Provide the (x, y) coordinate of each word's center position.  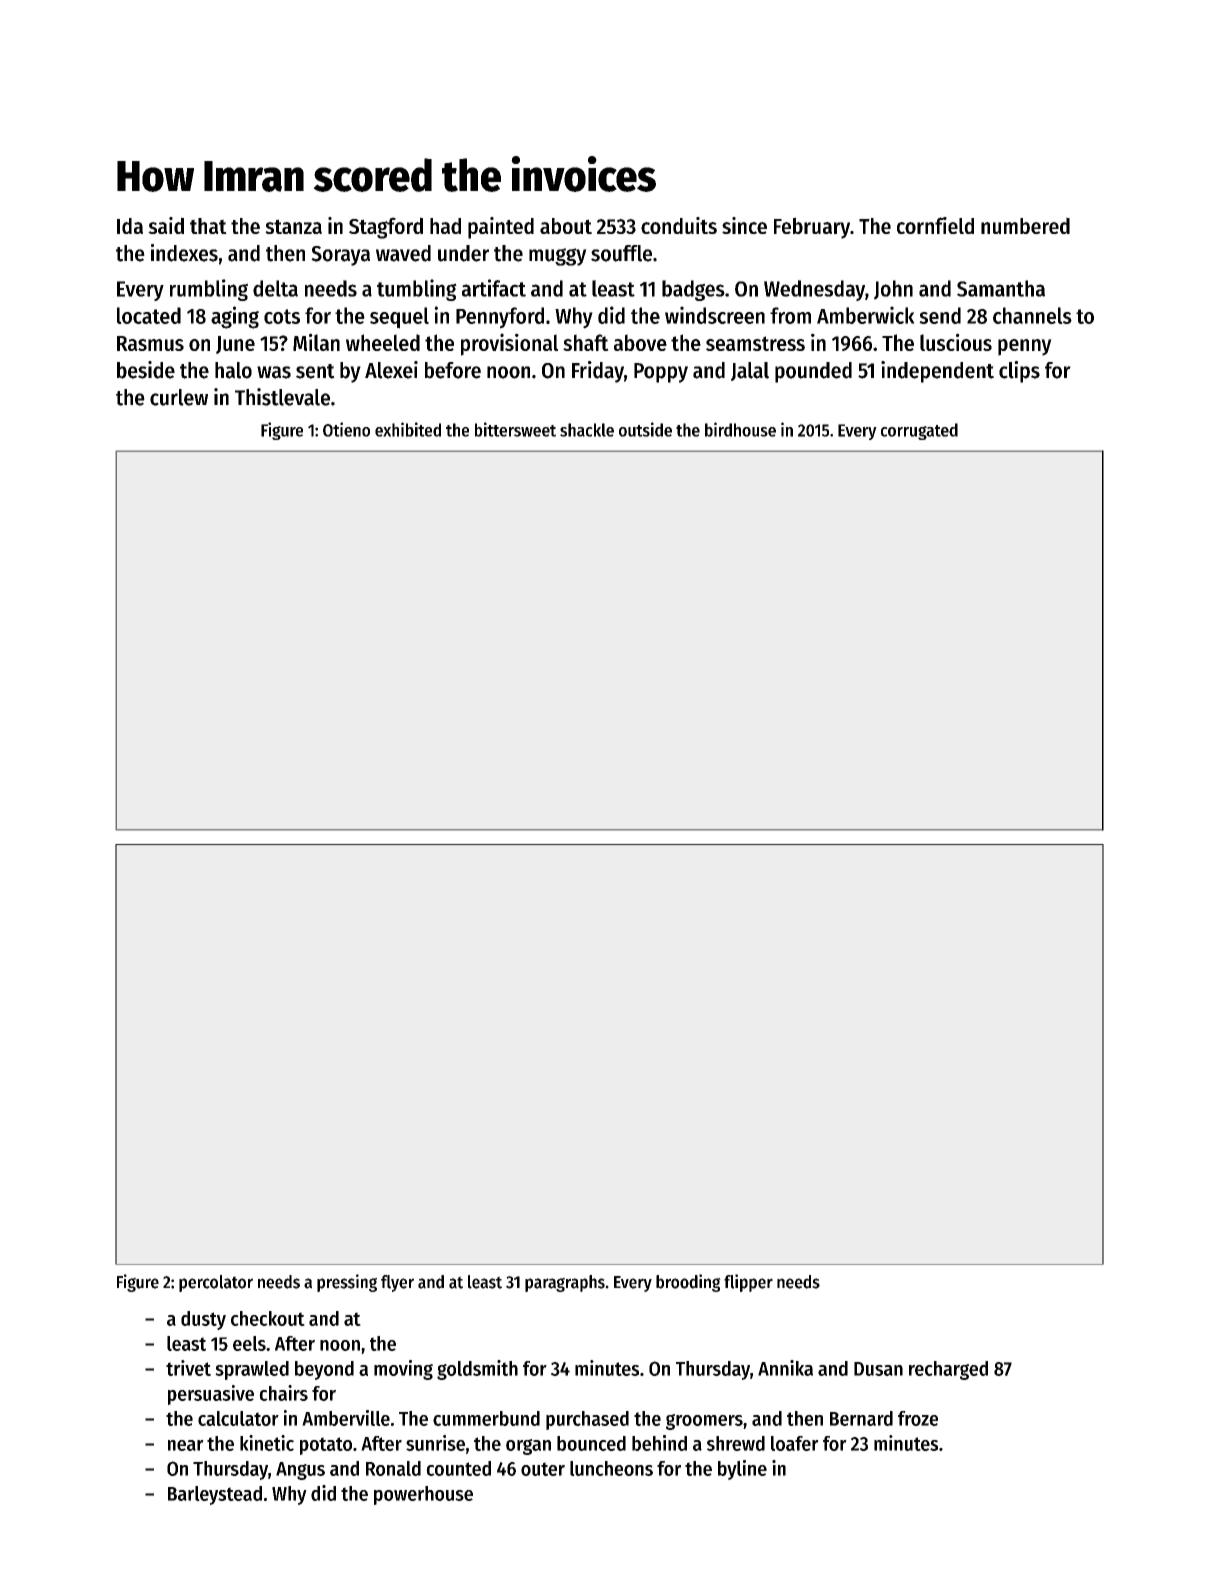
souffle (621, 253)
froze (918, 1418)
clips (1019, 372)
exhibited (408, 429)
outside (645, 429)
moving (403, 1370)
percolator (216, 1283)
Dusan (878, 1369)
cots (282, 316)
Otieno (346, 429)
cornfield (935, 225)
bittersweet (515, 429)
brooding (688, 1283)
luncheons (611, 1468)
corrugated (919, 431)
